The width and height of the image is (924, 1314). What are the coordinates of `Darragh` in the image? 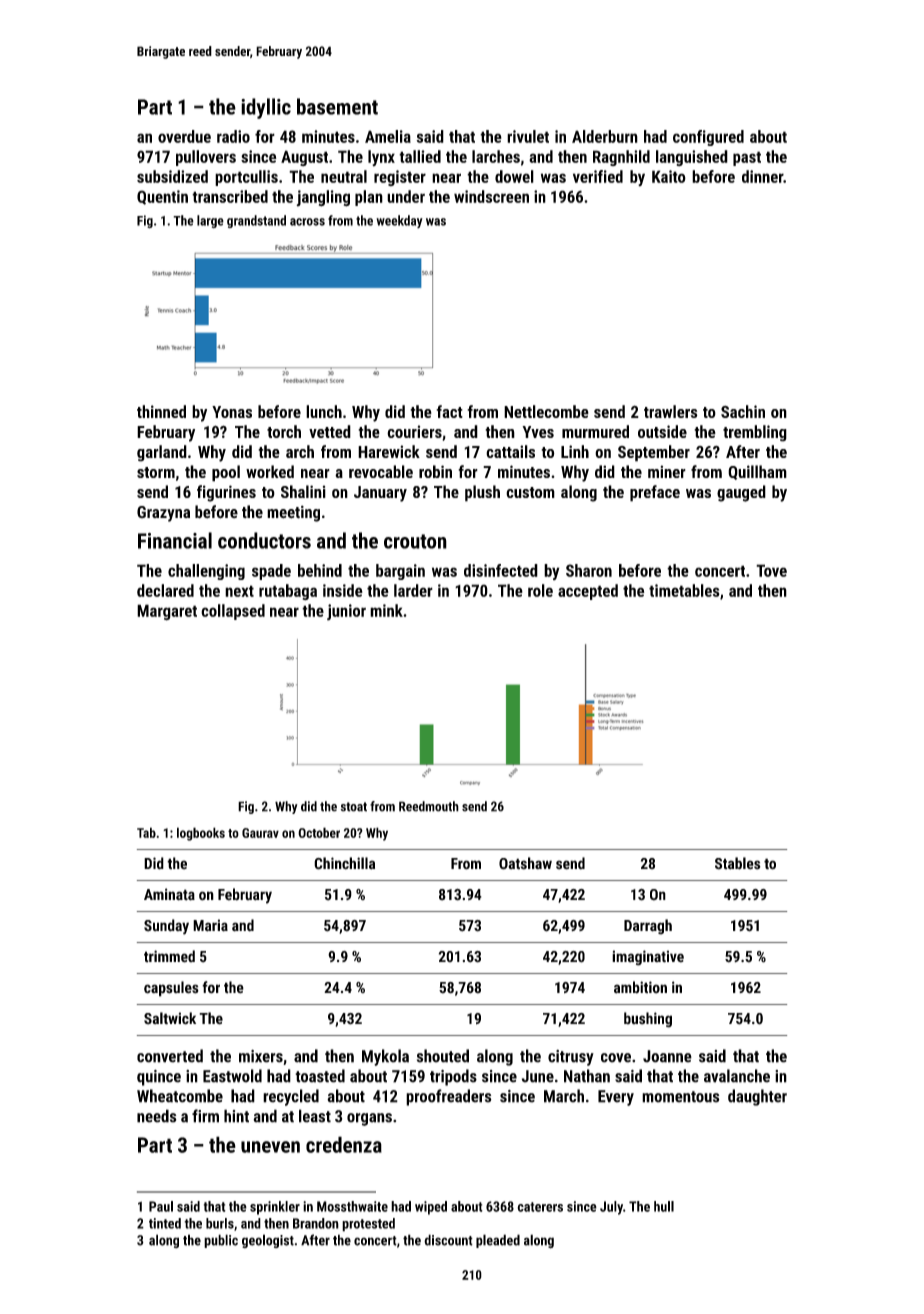 It's located at (648, 927).
